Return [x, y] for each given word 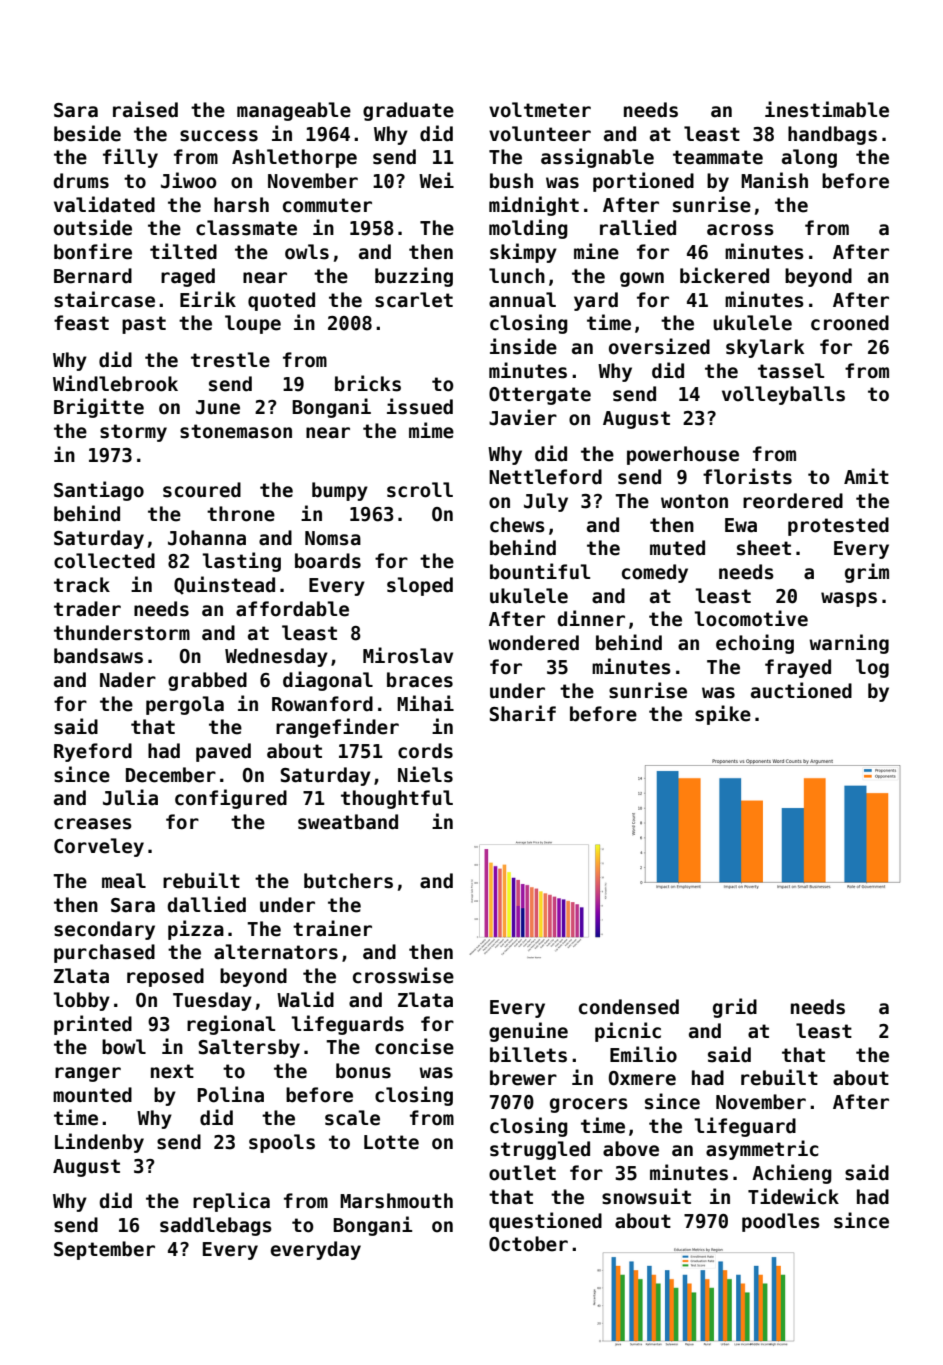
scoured [202, 490]
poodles [781, 1222]
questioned [545, 1222]
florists [747, 476]
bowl [124, 1047]
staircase [104, 299]
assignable [597, 158]
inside [523, 346]
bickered [724, 275]
